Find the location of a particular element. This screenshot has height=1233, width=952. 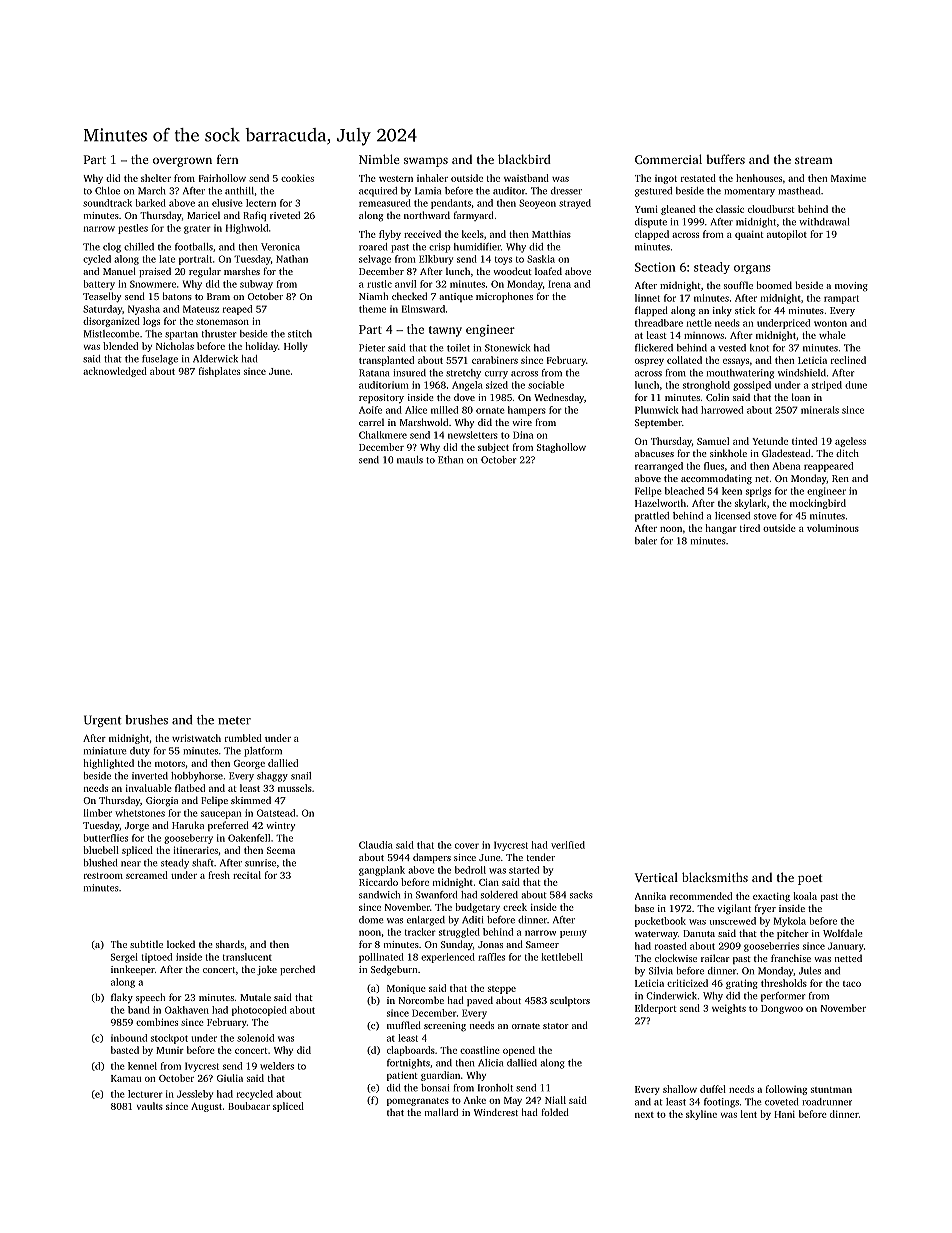

loafed is located at coordinates (548, 271).
